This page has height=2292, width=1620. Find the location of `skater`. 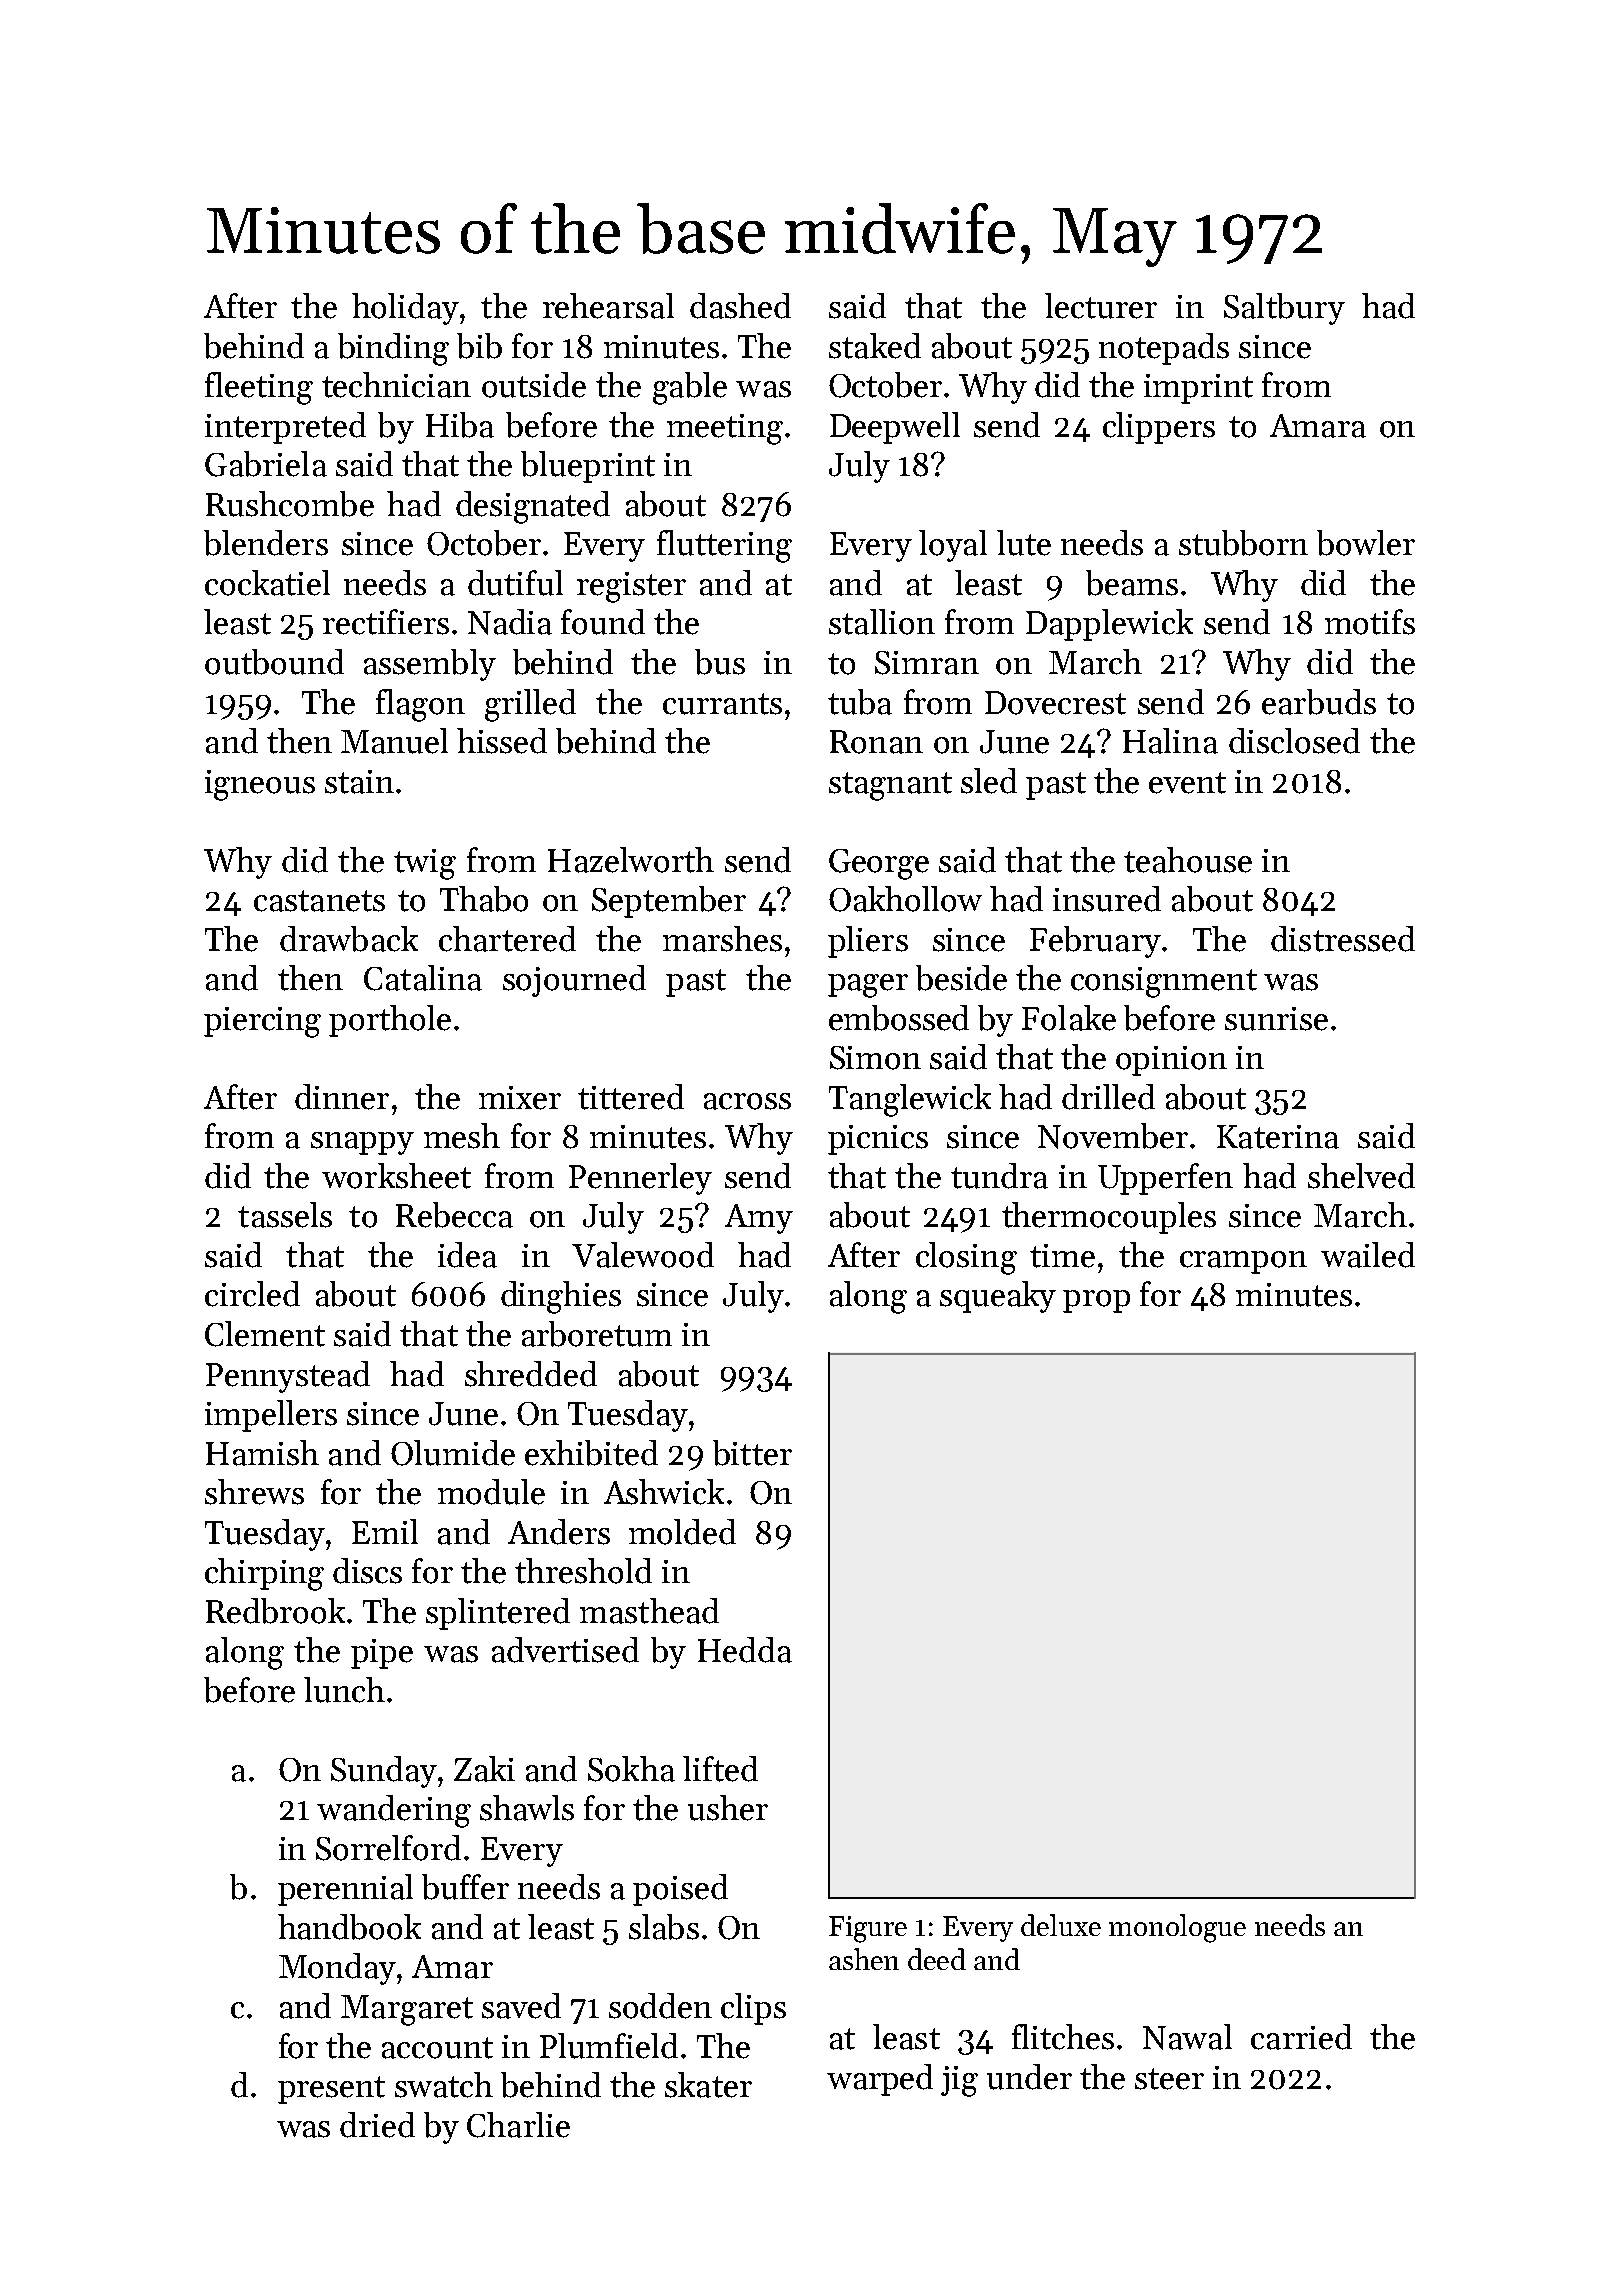

skater is located at coordinates (708, 2085).
